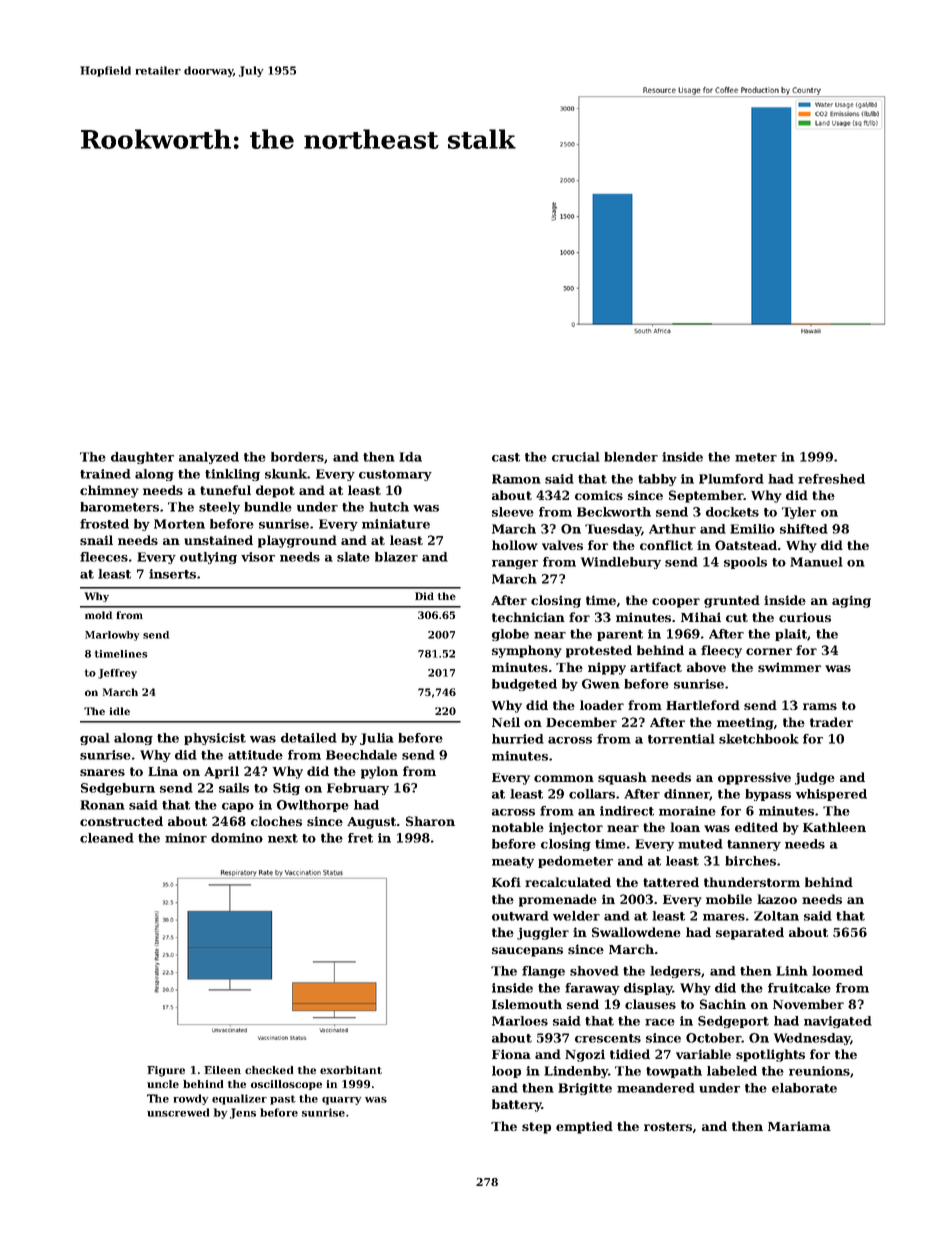  What do you see at coordinates (268, 507) in the screenshot?
I see `bundle` at bounding box center [268, 507].
